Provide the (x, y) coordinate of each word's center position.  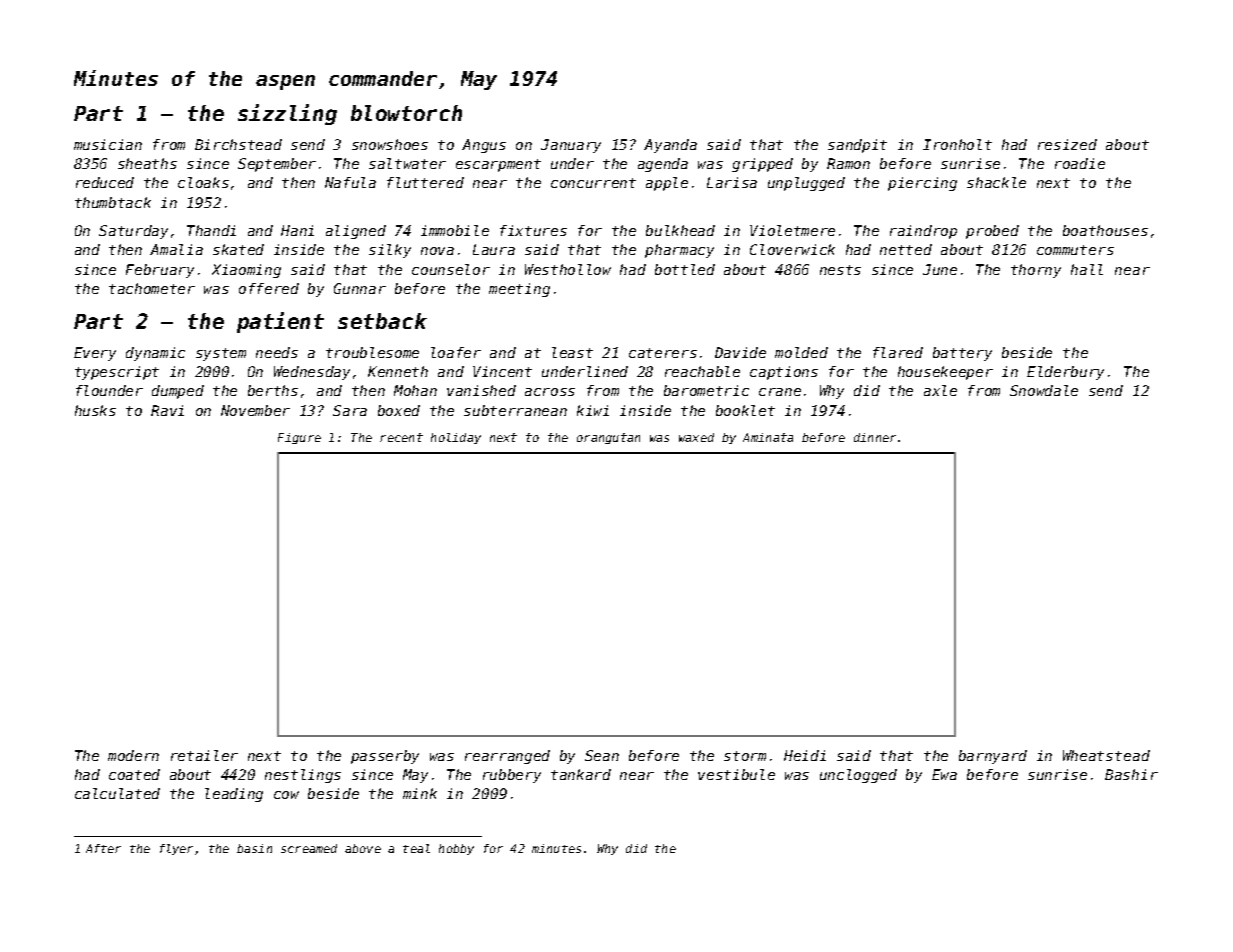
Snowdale (1044, 390)
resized (1067, 144)
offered (269, 288)
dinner (875, 437)
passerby (385, 757)
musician (108, 144)
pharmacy (679, 251)
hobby (456, 849)
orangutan (608, 438)
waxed (696, 437)
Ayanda (670, 146)
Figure (299, 438)
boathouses (1105, 230)
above (363, 848)
